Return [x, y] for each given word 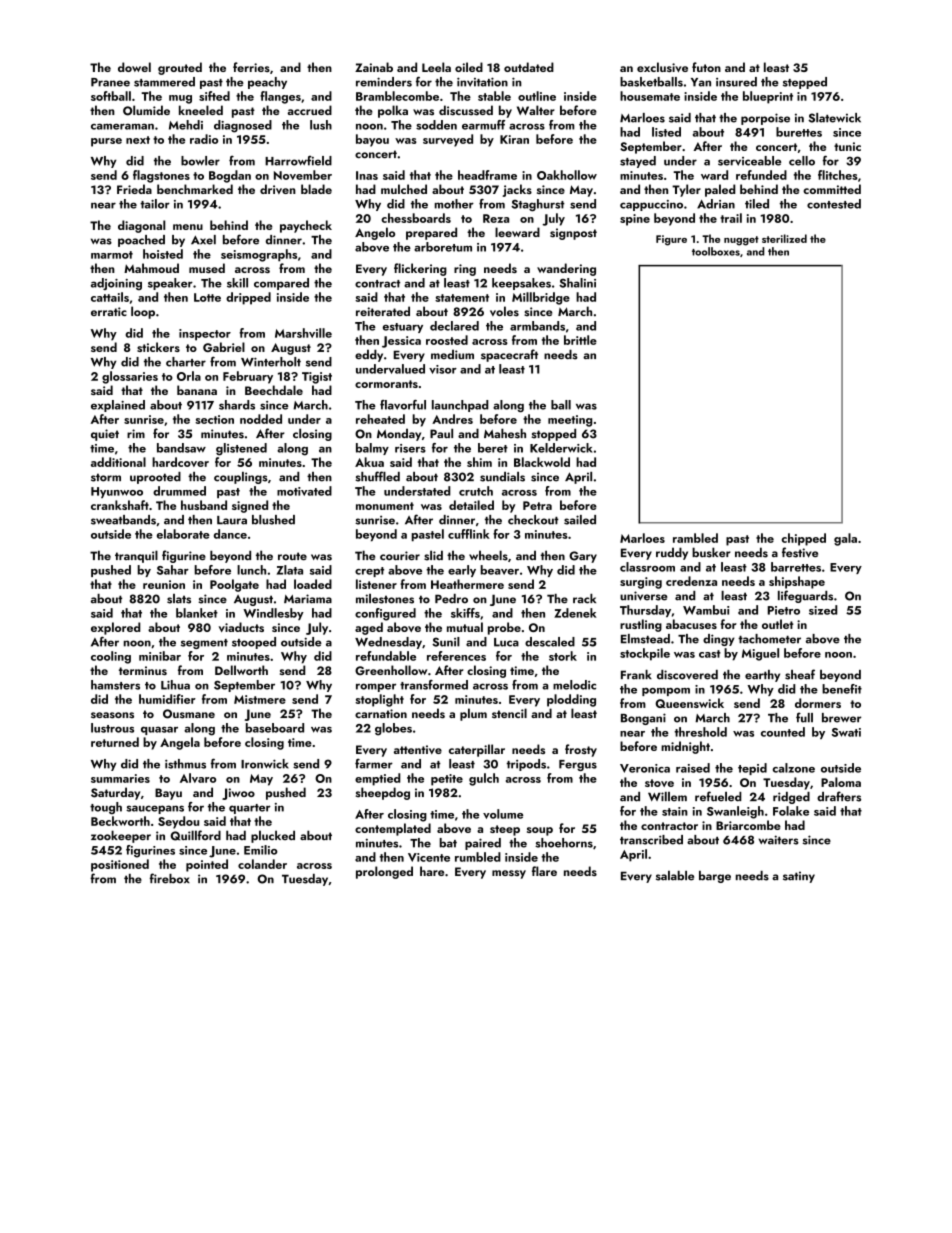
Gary [583, 557]
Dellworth [241, 670]
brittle [580, 340]
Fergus [578, 765]
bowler [200, 161]
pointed [207, 865]
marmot [112, 255]
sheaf [800, 674]
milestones [385, 599]
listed [666, 132]
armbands [537, 326]
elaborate [183, 534]
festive [800, 552]
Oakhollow [567, 175]
